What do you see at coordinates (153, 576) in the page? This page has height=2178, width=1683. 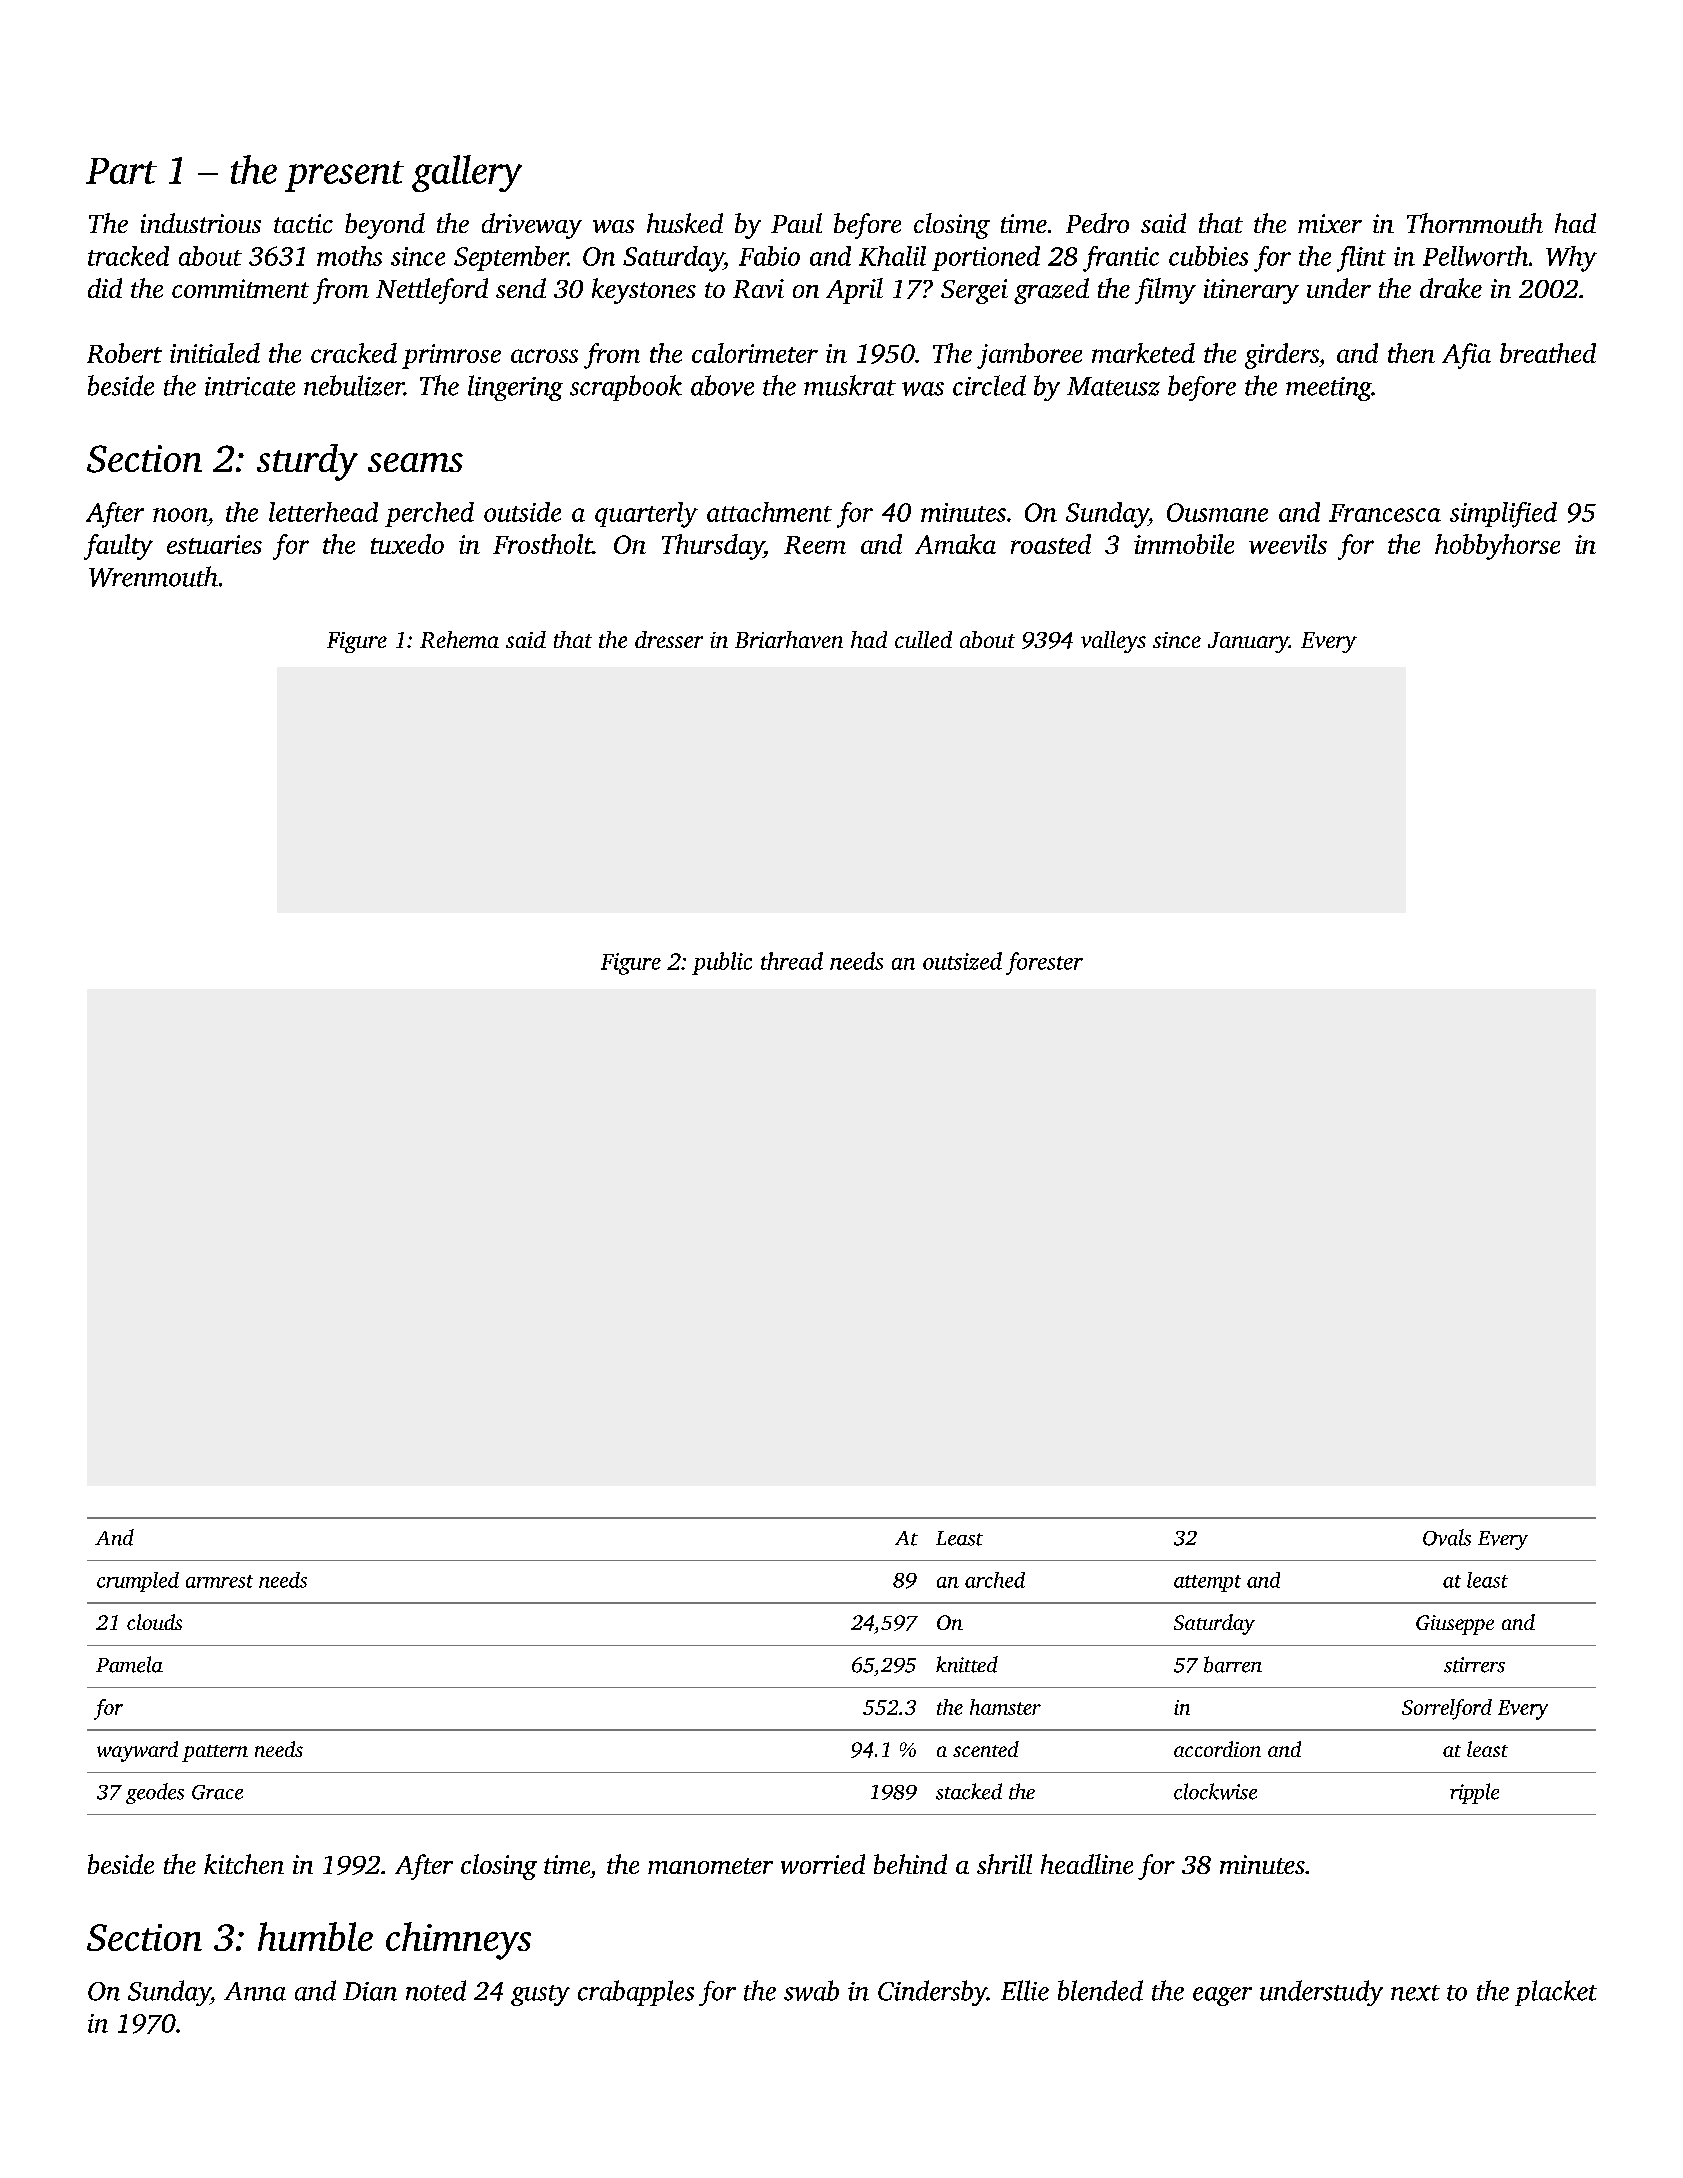 I see `Wrenmouth` at bounding box center [153, 576].
